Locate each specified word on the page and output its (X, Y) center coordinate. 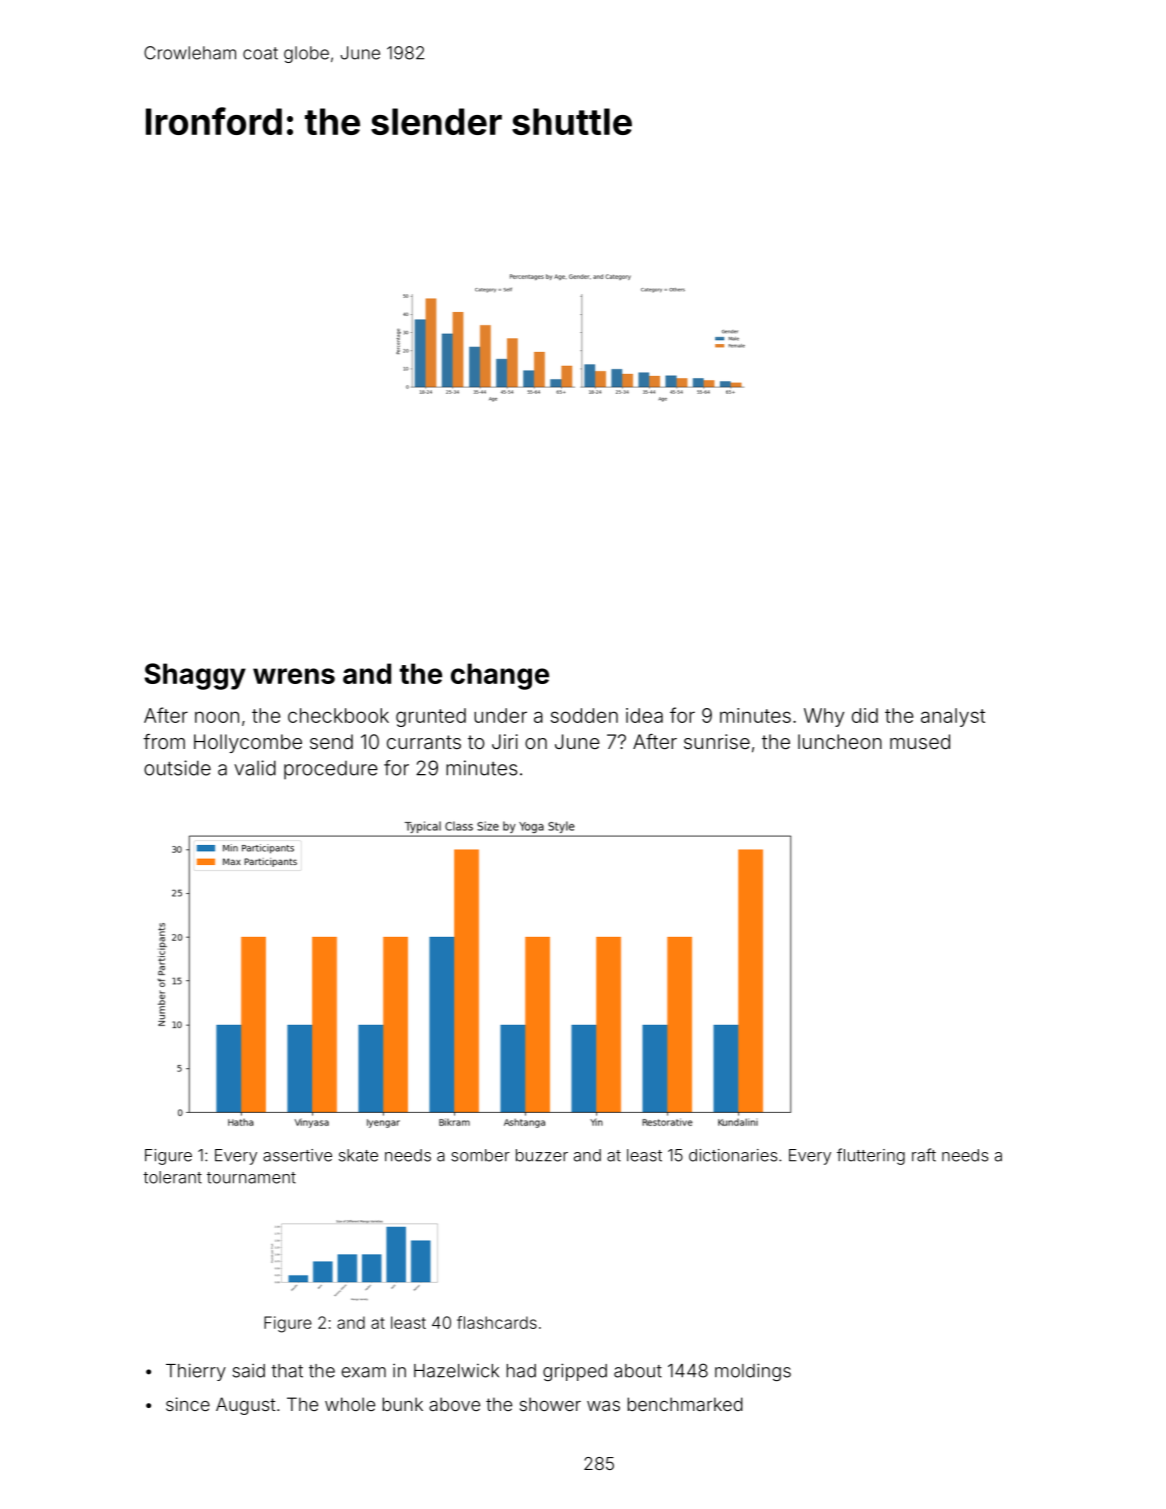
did (865, 715)
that (287, 1371)
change (500, 676)
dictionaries (733, 1155)
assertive (297, 1155)
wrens (294, 676)
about (638, 1371)
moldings (753, 1372)
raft (924, 1155)
